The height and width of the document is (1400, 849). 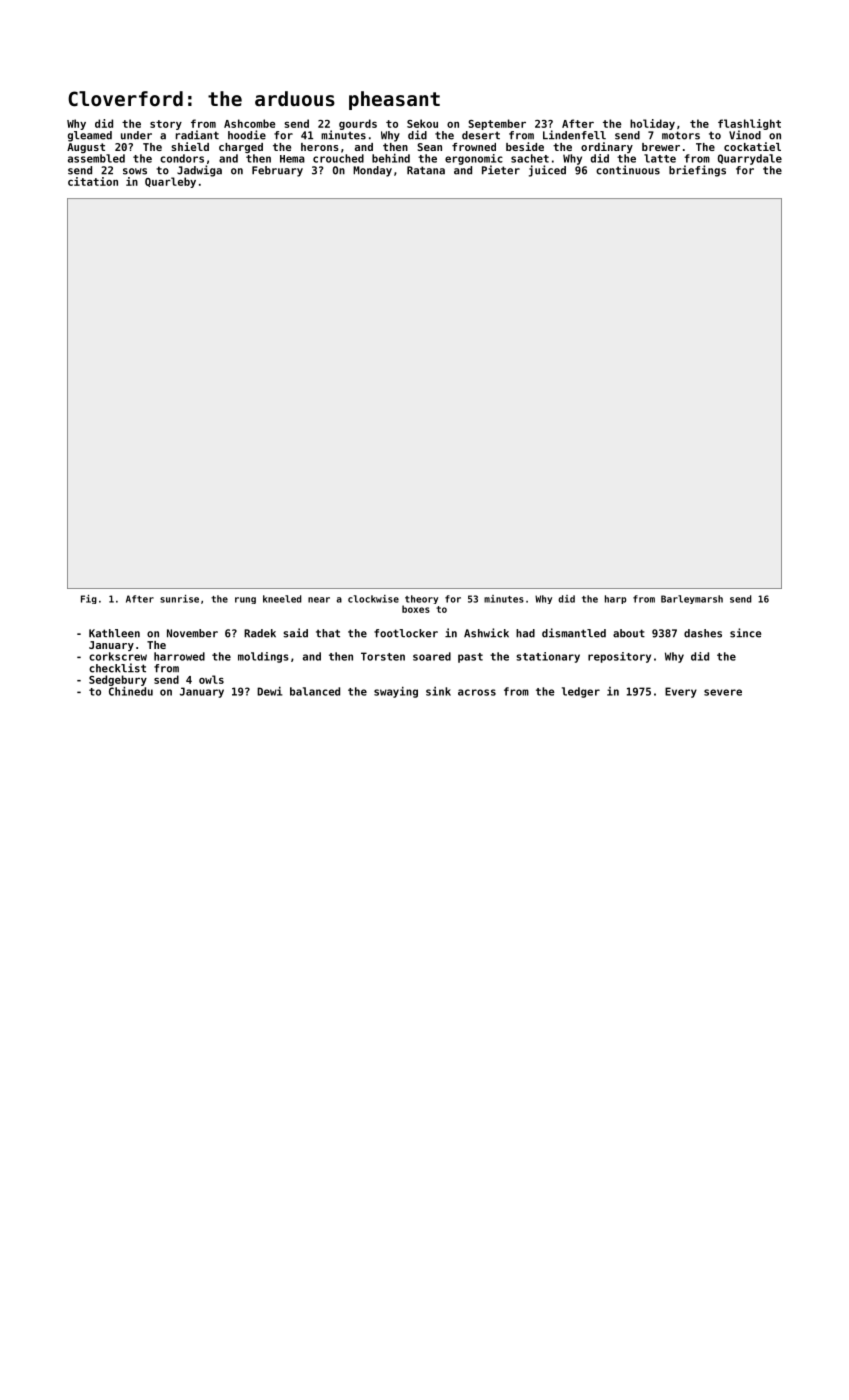 What do you see at coordinates (249, 123) in the document?
I see `Ashcombe` at bounding box center [249, 123].
